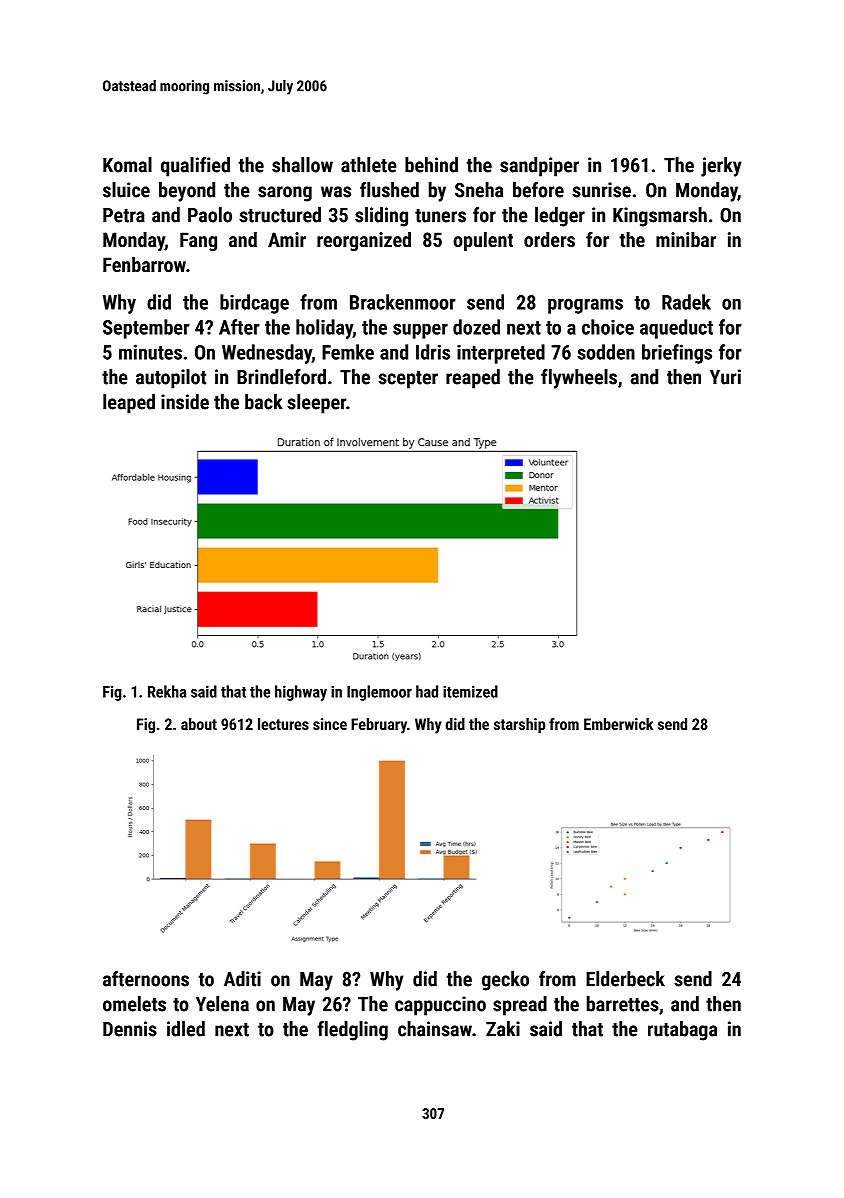 Image resolution: width=844 pixels, height=1198 pixels. What do you see at coordinates (721, 167) in the page?
I see `jerky` at bounding box center [721, 167].
